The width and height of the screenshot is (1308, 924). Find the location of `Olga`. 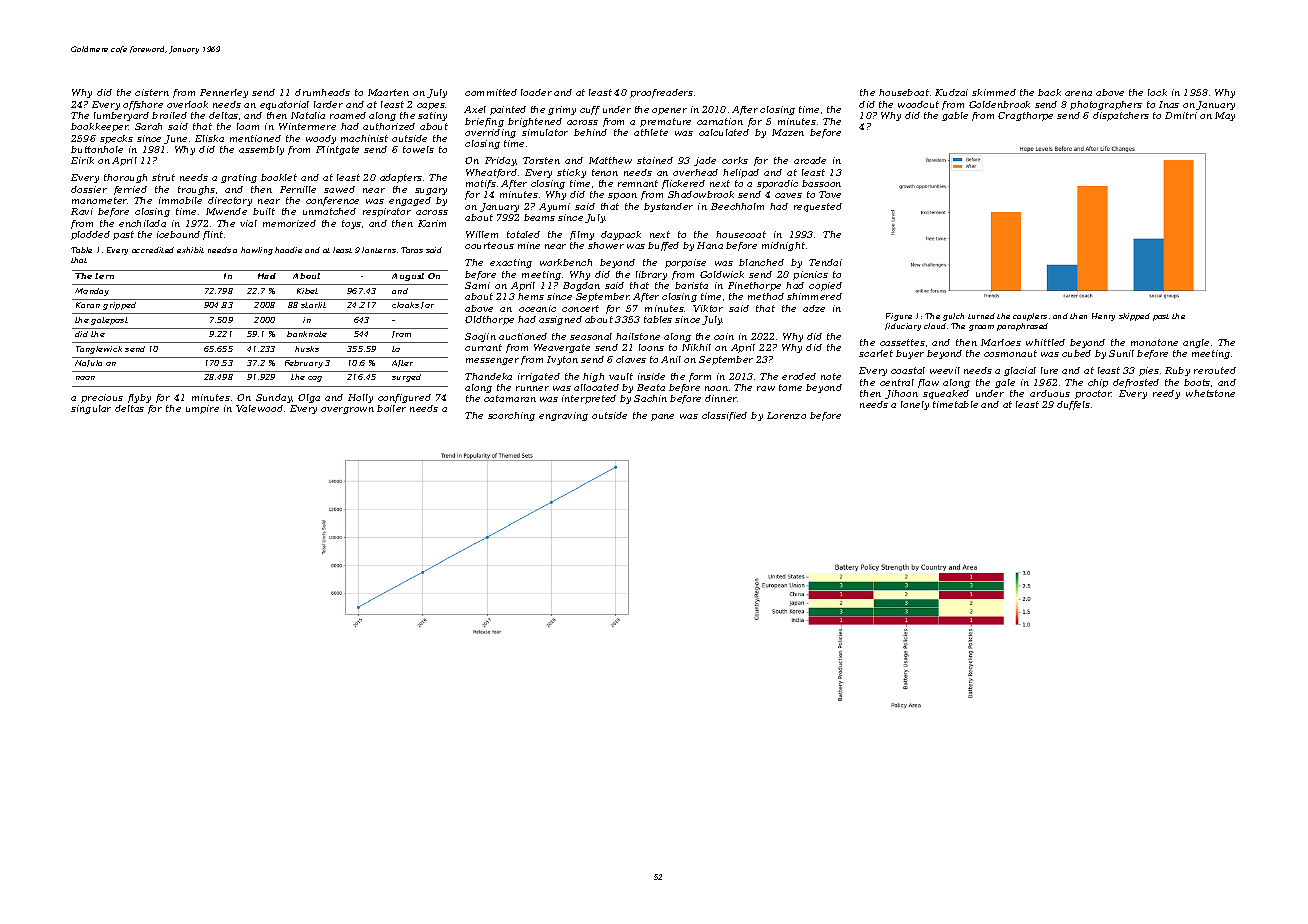

Olga is located at coordinates (309, 398).
